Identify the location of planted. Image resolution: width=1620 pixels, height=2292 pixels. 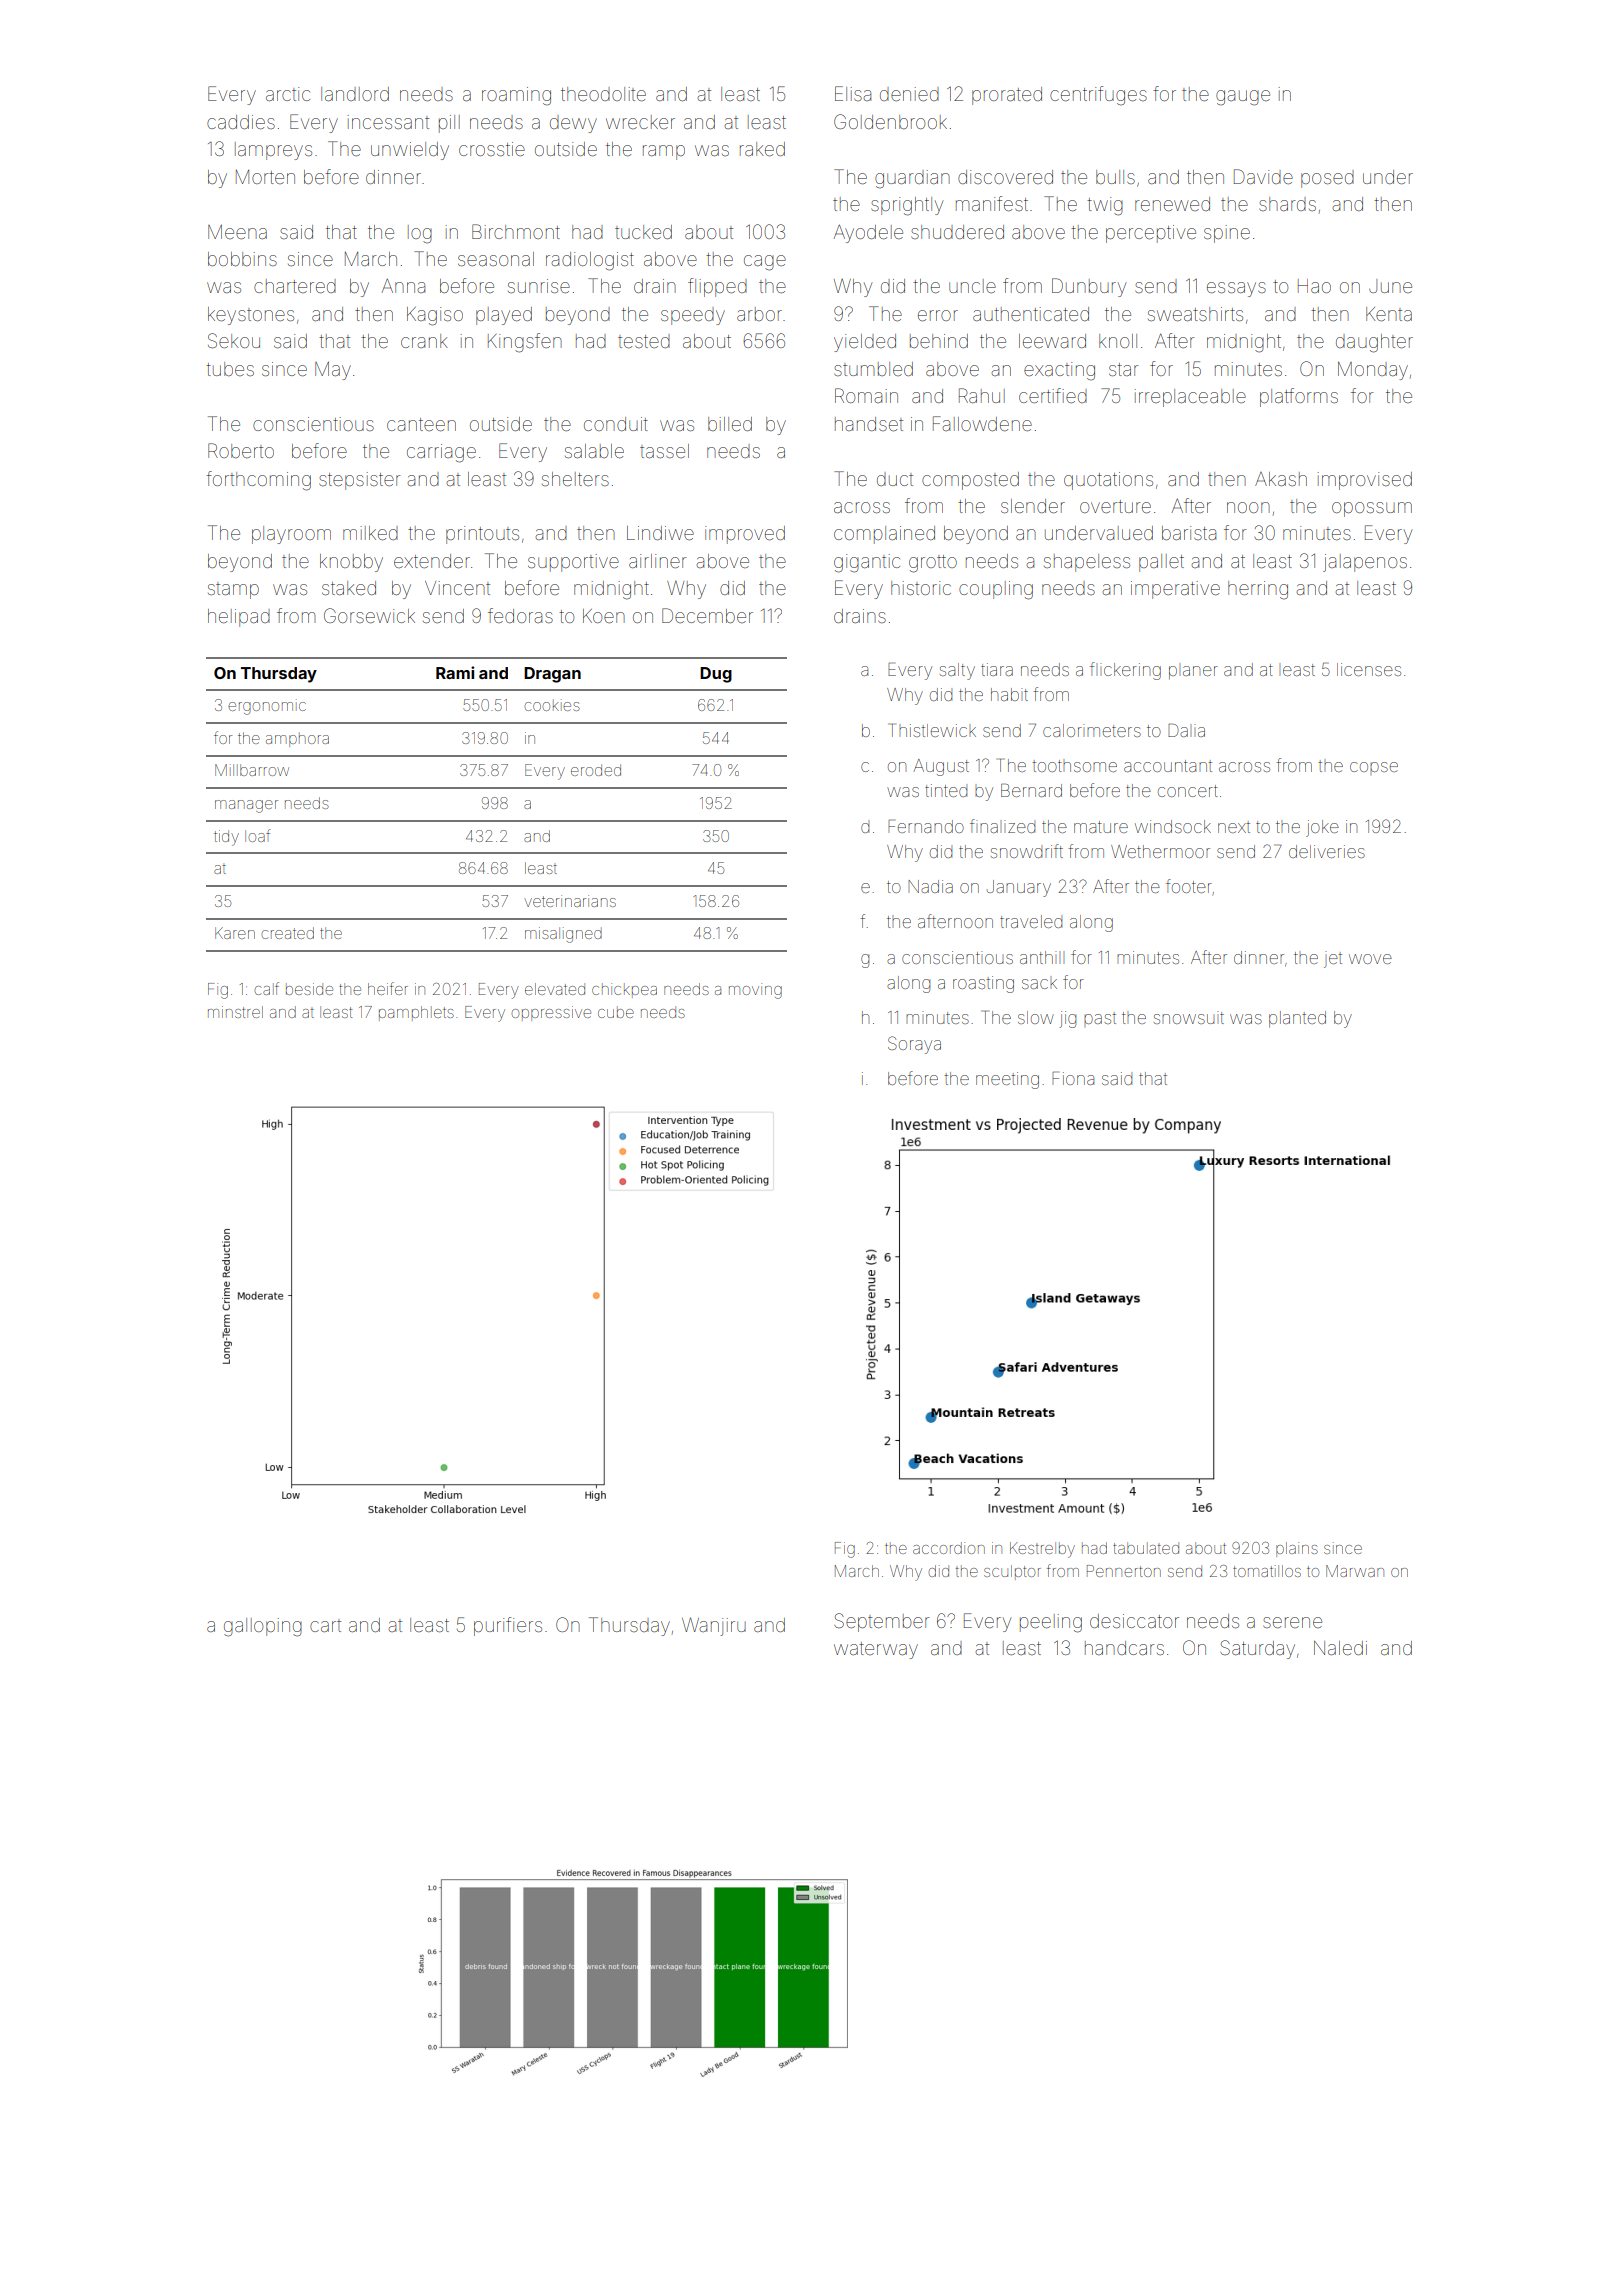
(1297, 1019).
